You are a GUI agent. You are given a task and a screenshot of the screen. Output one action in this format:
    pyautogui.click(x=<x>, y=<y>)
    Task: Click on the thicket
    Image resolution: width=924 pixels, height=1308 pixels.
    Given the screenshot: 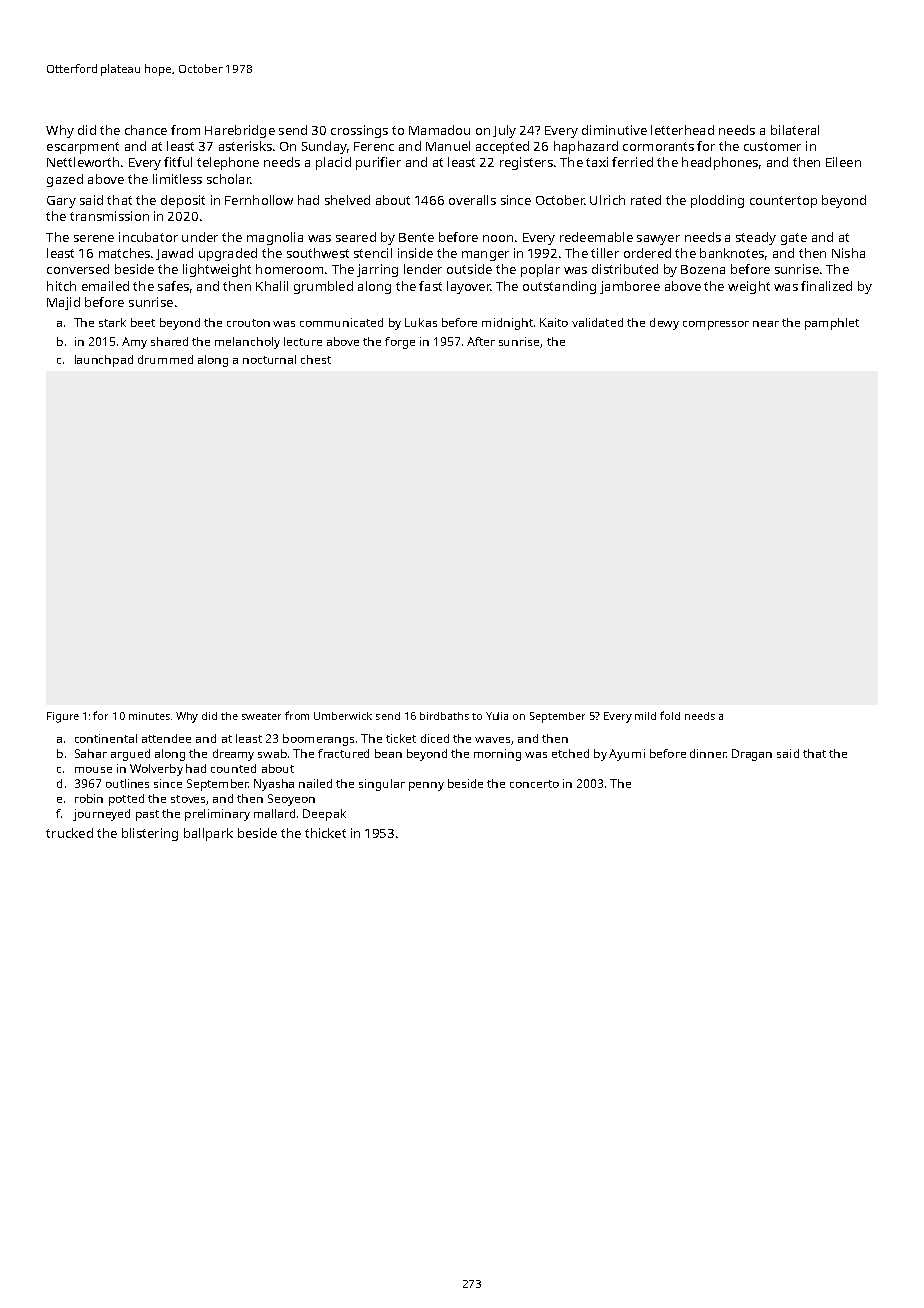 What is the action you would take?
    pyautogui.click(x=325, y=833)
